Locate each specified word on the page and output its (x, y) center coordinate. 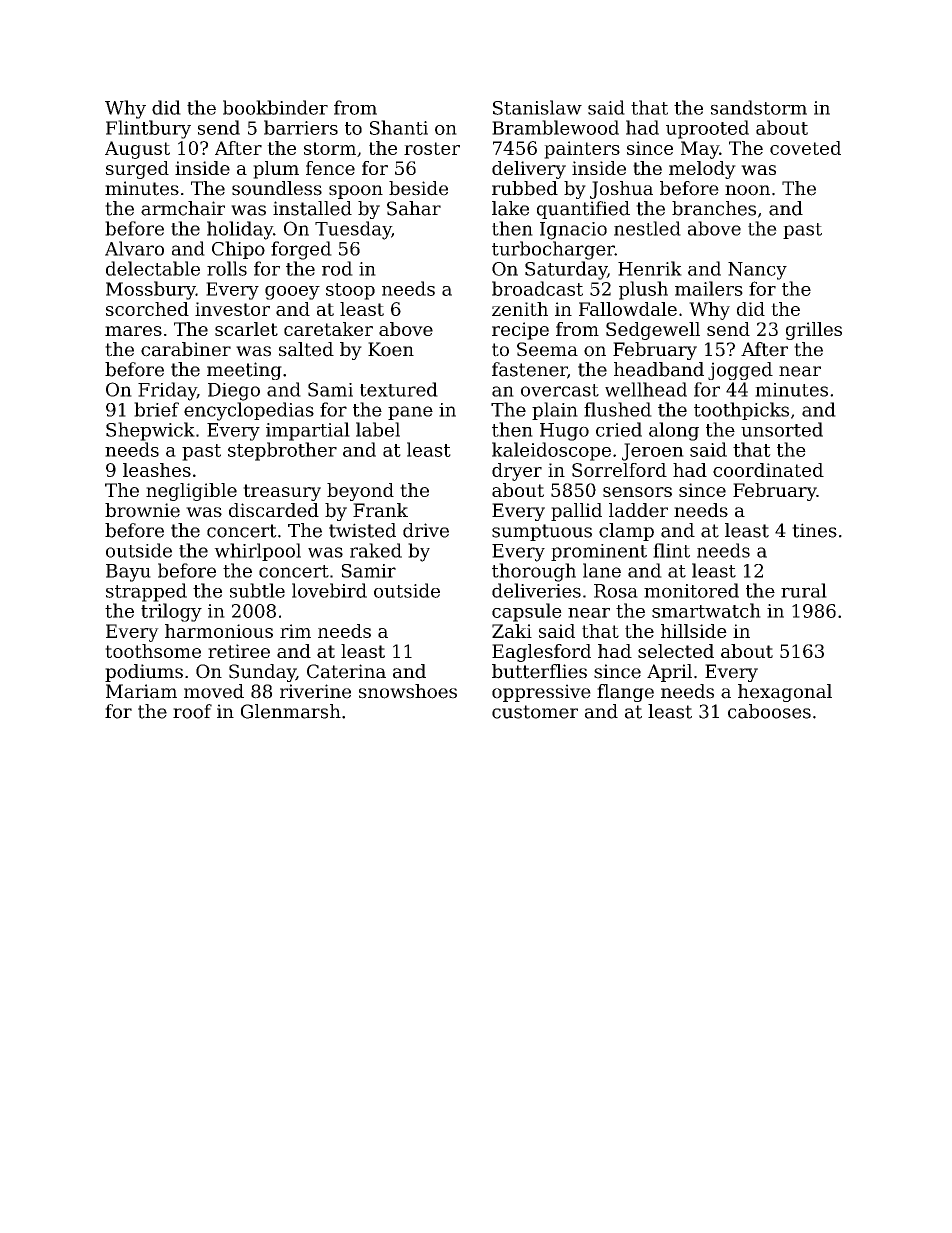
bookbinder (275, 107)
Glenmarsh (291, 711)
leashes (157, 470)
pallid (576, 512)
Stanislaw (537, 107)
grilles (814, 331)
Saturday (566, 270)
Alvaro (134, 248)
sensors (637, 492)
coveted (805, 148)
